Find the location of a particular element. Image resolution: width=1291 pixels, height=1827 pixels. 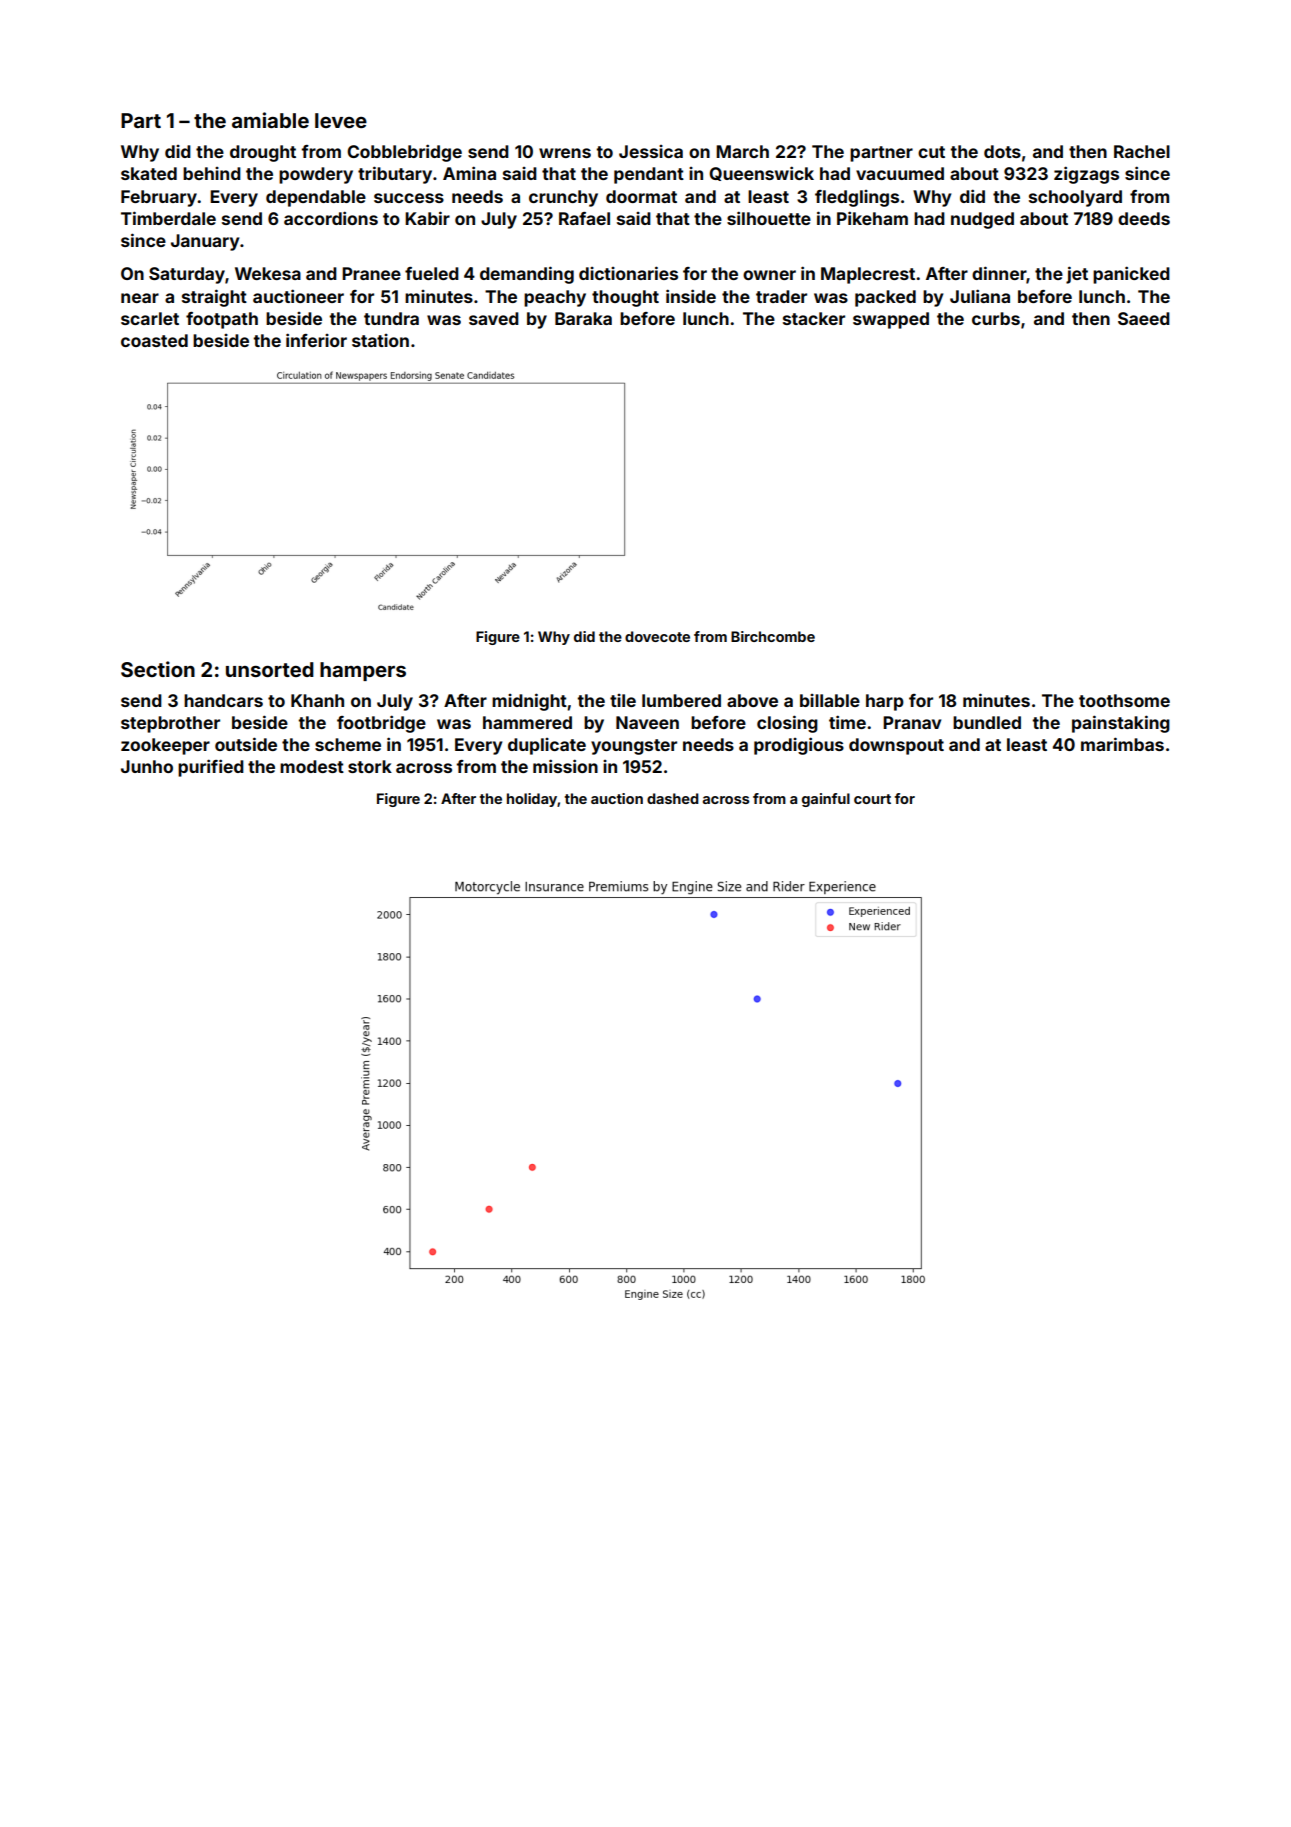

purified is located at coordinates (211, 768).
